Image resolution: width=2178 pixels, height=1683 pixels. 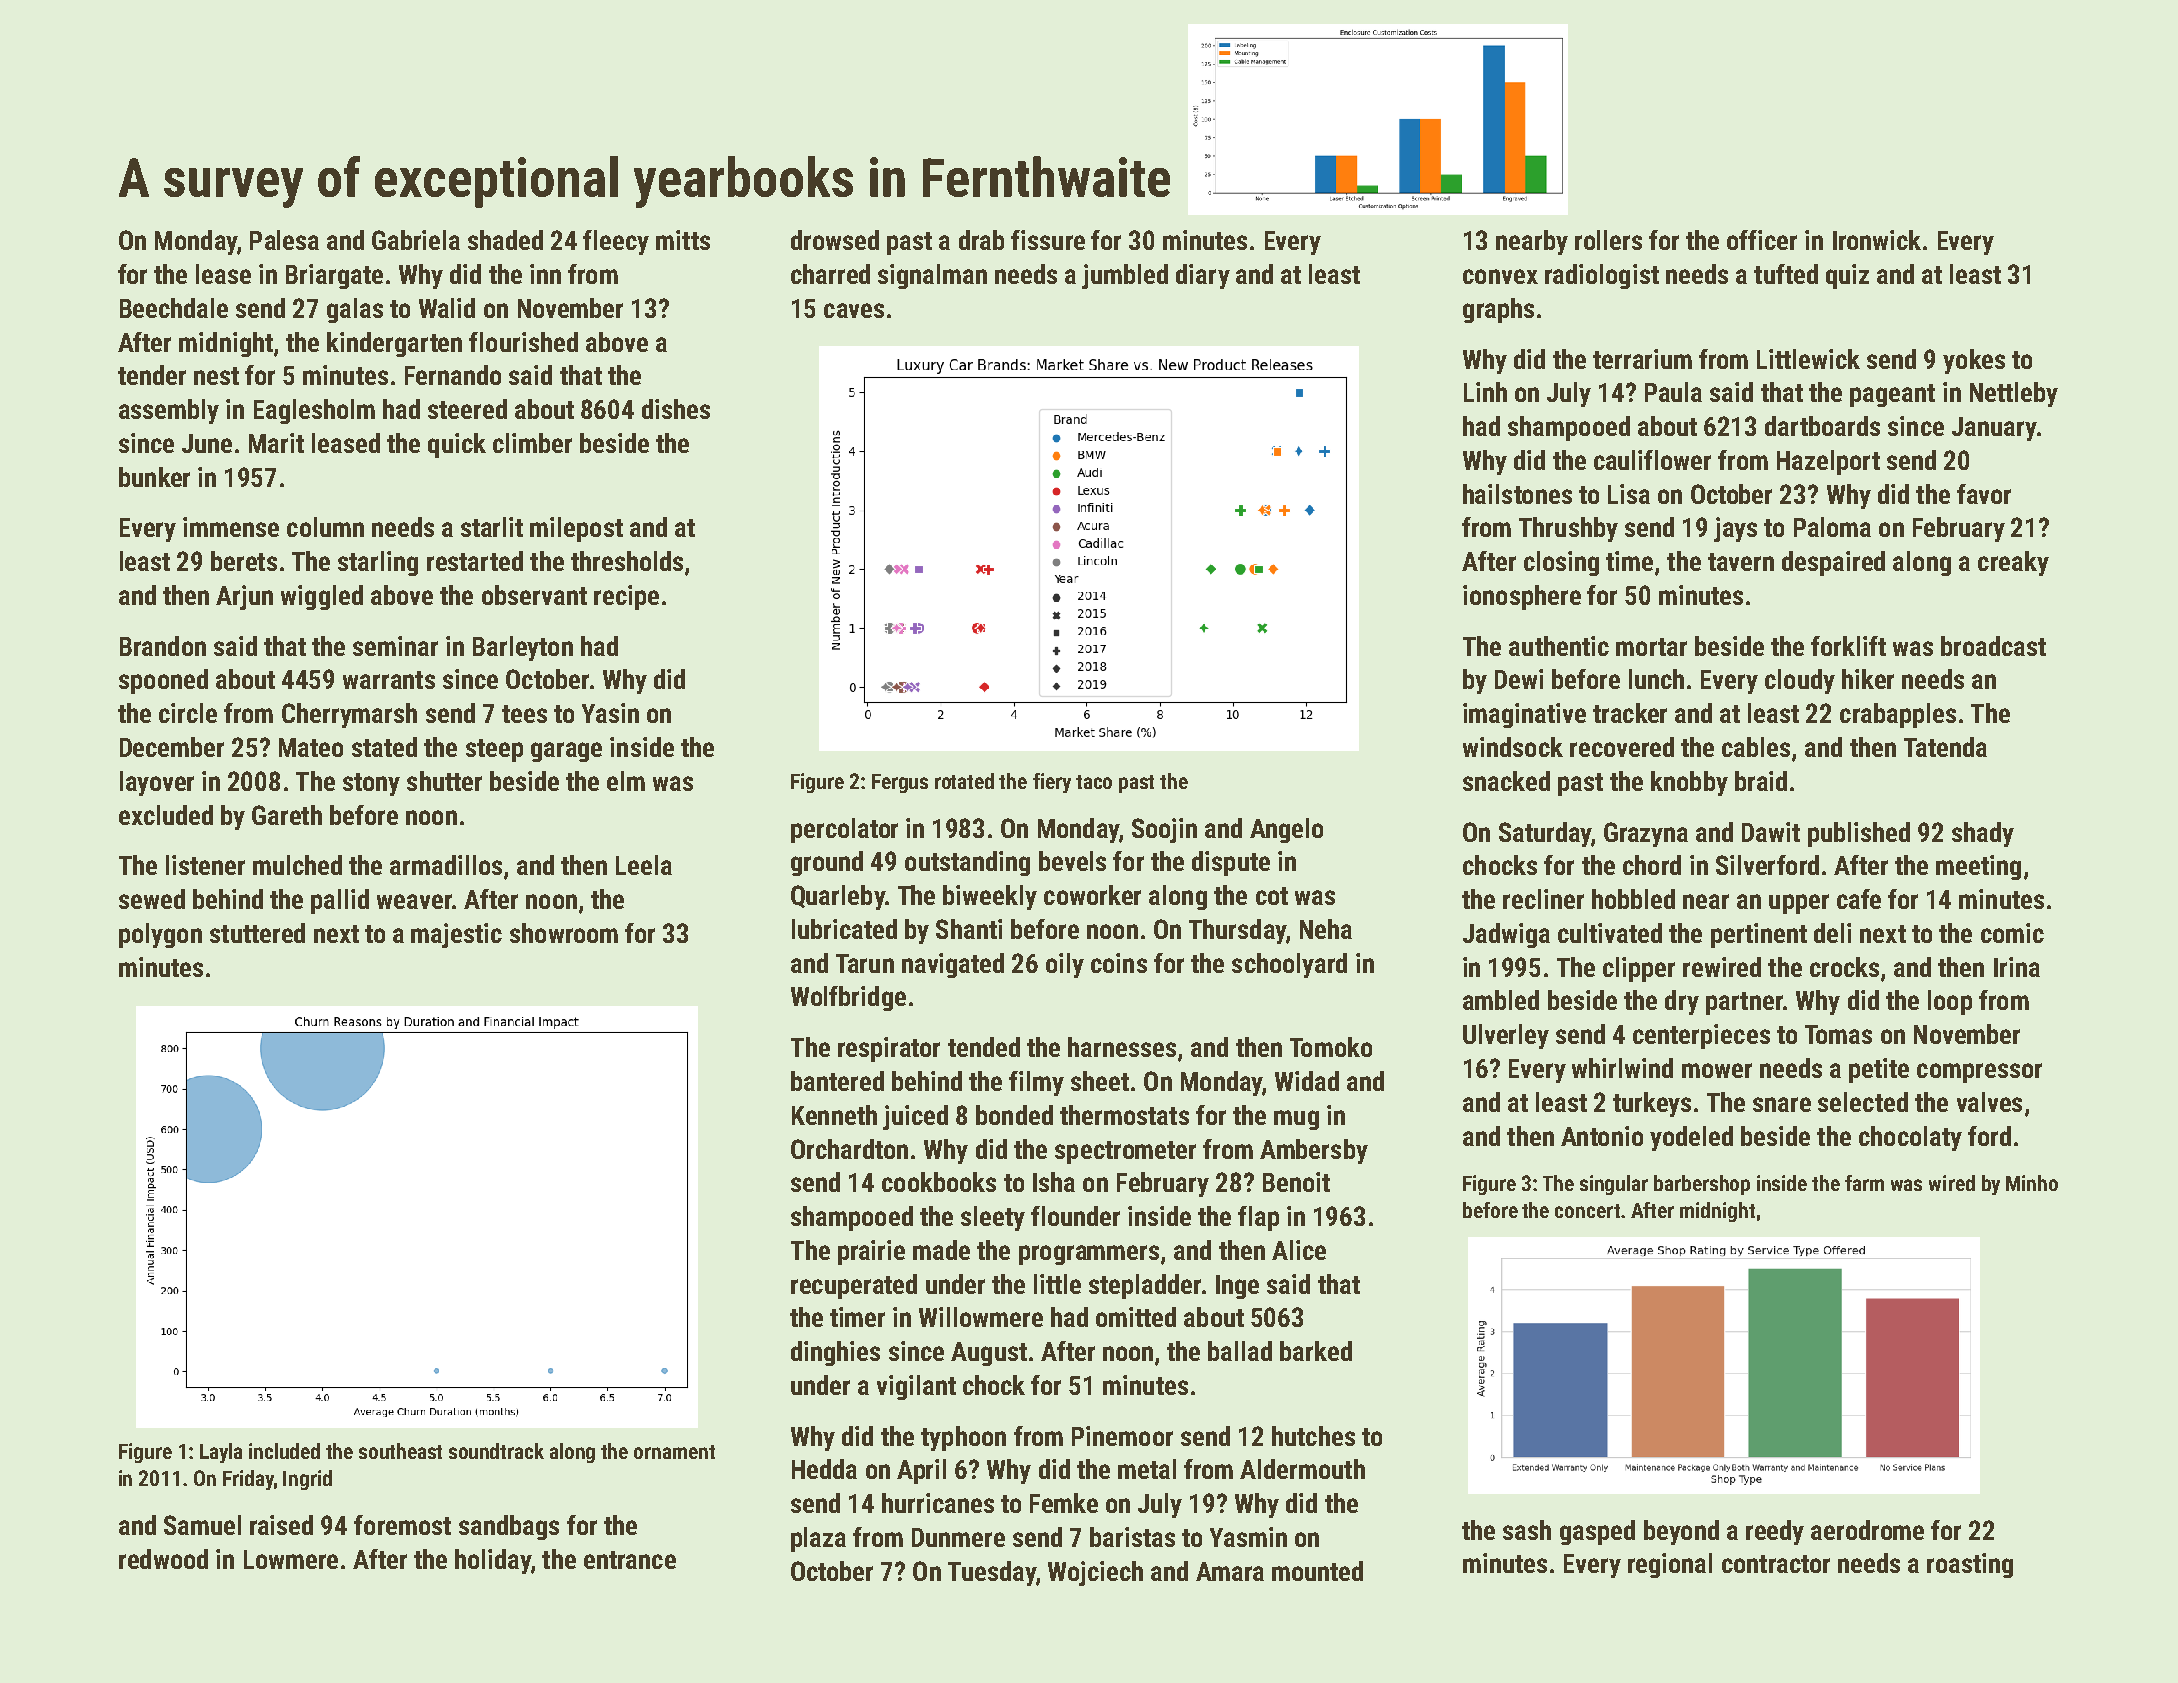 I want to click on lunch, so click(x=1656, y=679).
